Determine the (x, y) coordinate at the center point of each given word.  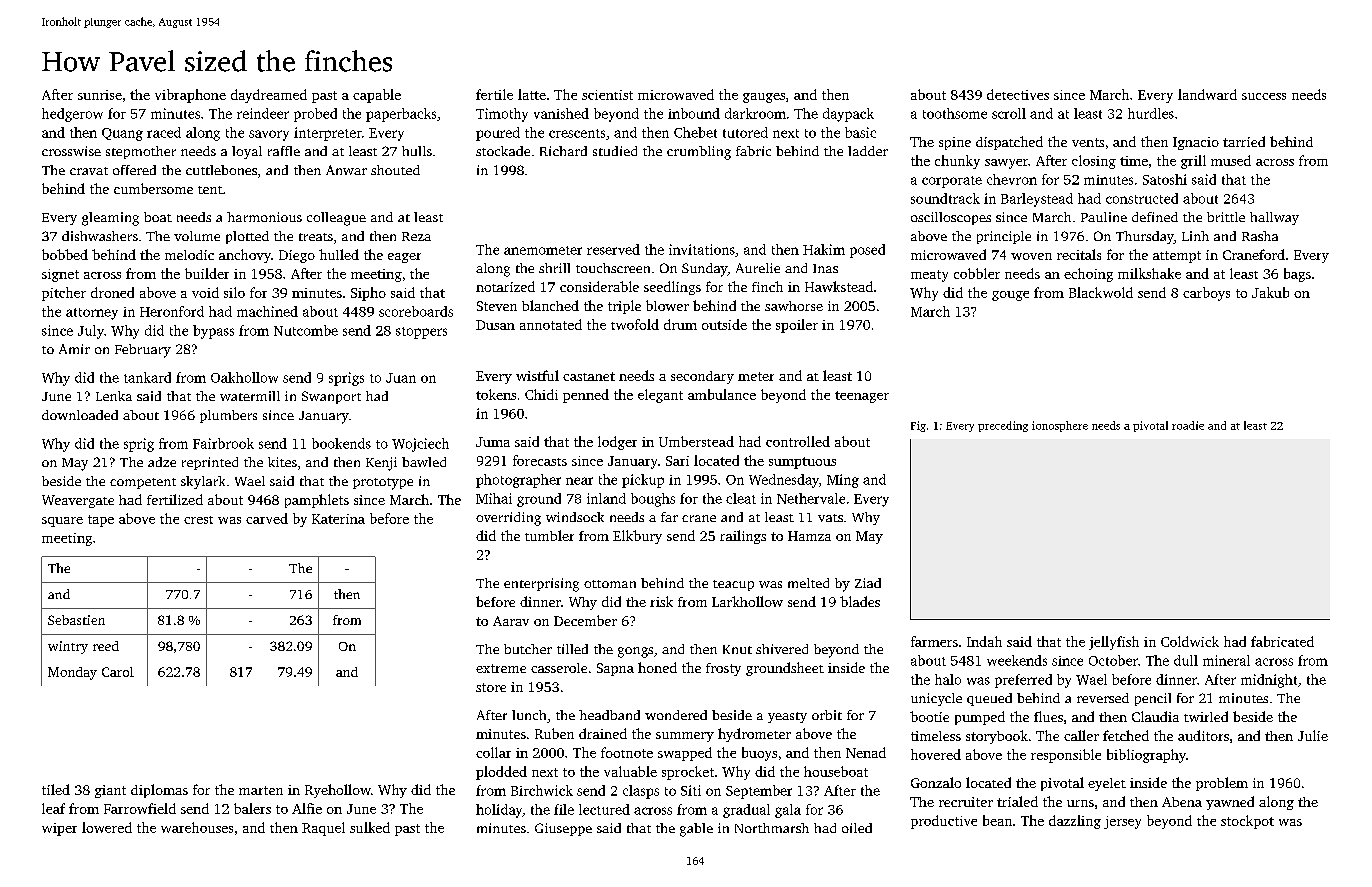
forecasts (540, 460)
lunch (529, 715)
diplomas (159, 791)
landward (1207, 94)
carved (267, 518)
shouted (395, 170)
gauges (764, 98)
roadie (1188, 425)
